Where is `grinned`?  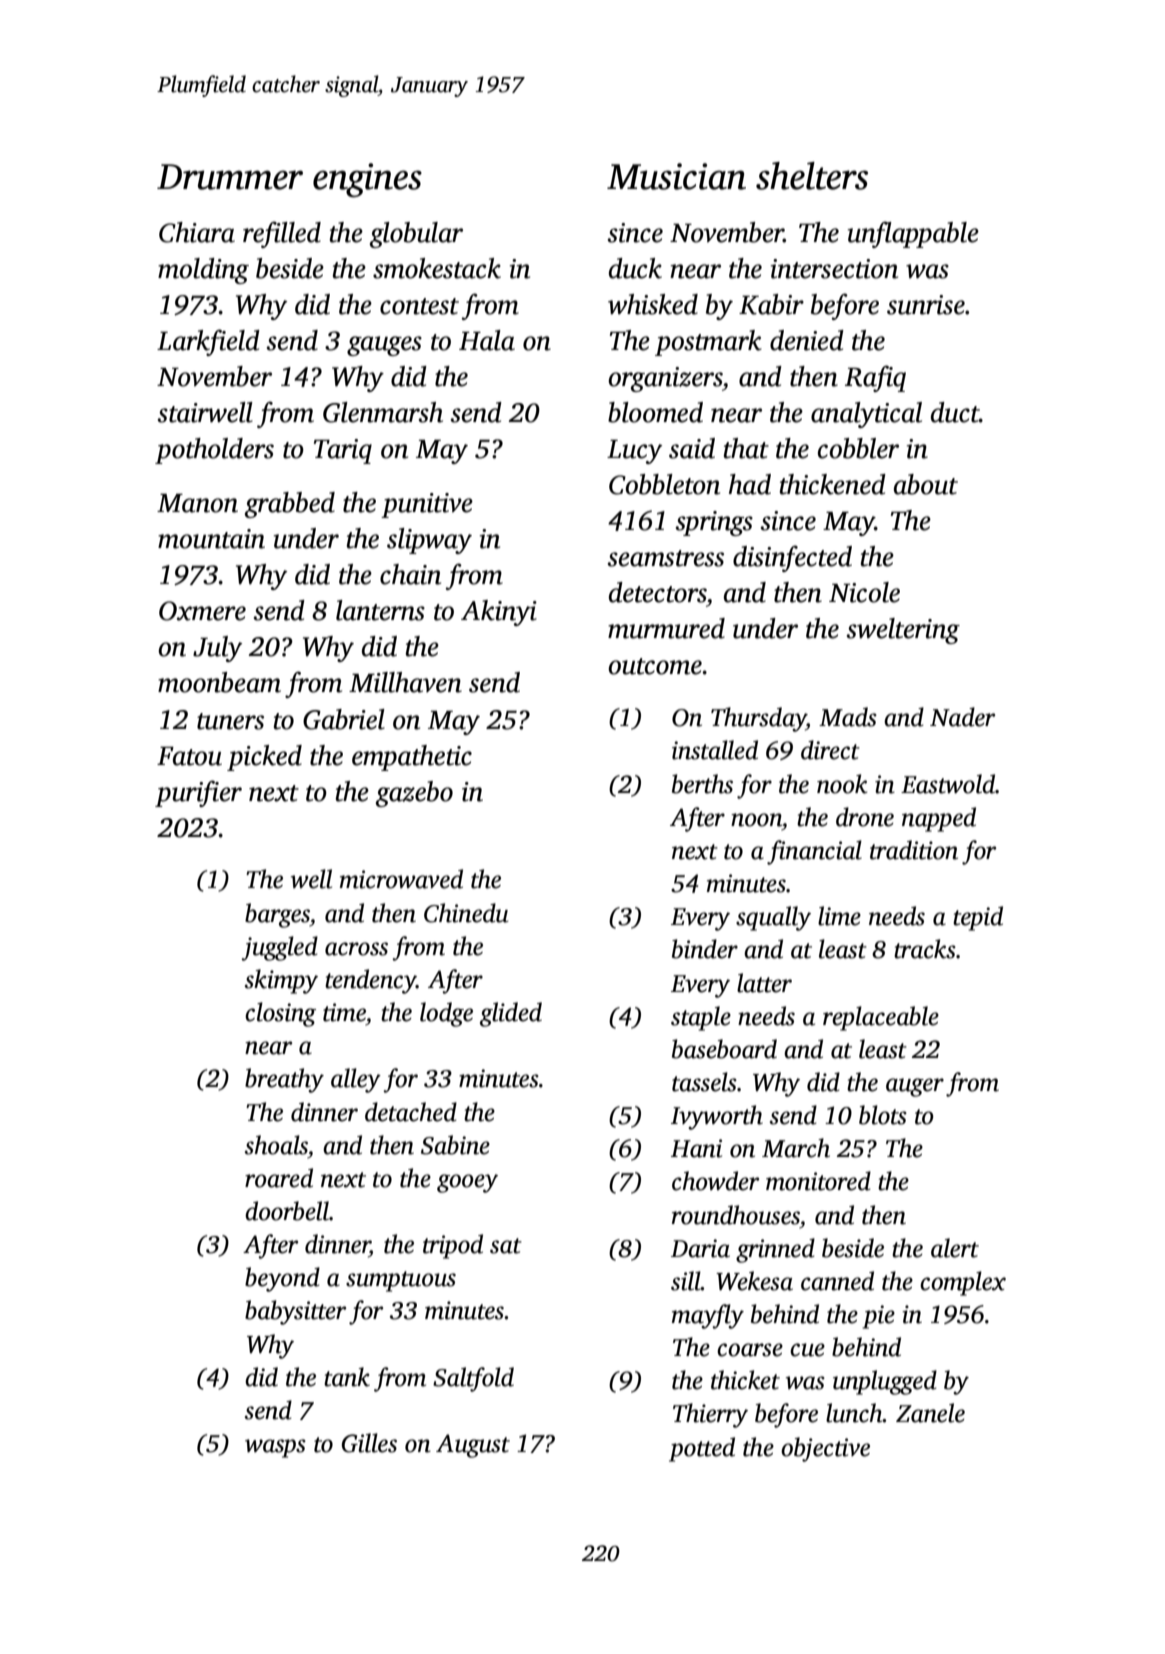 grinned is located at coordinates (775, 1250).
